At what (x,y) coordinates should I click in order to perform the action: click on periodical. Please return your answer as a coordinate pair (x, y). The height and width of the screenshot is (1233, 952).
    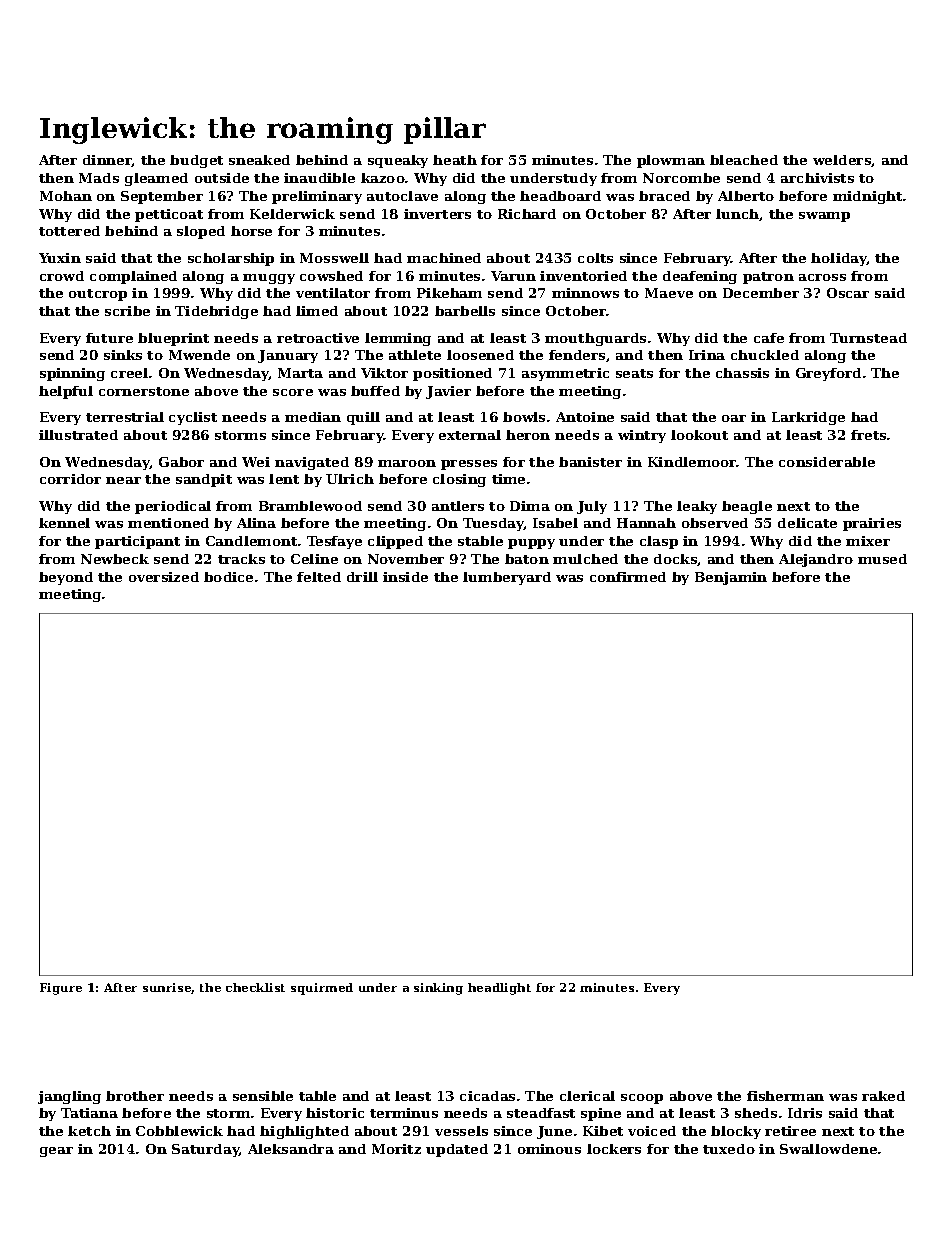
    Looking at the image, I should click on (173, 507).
